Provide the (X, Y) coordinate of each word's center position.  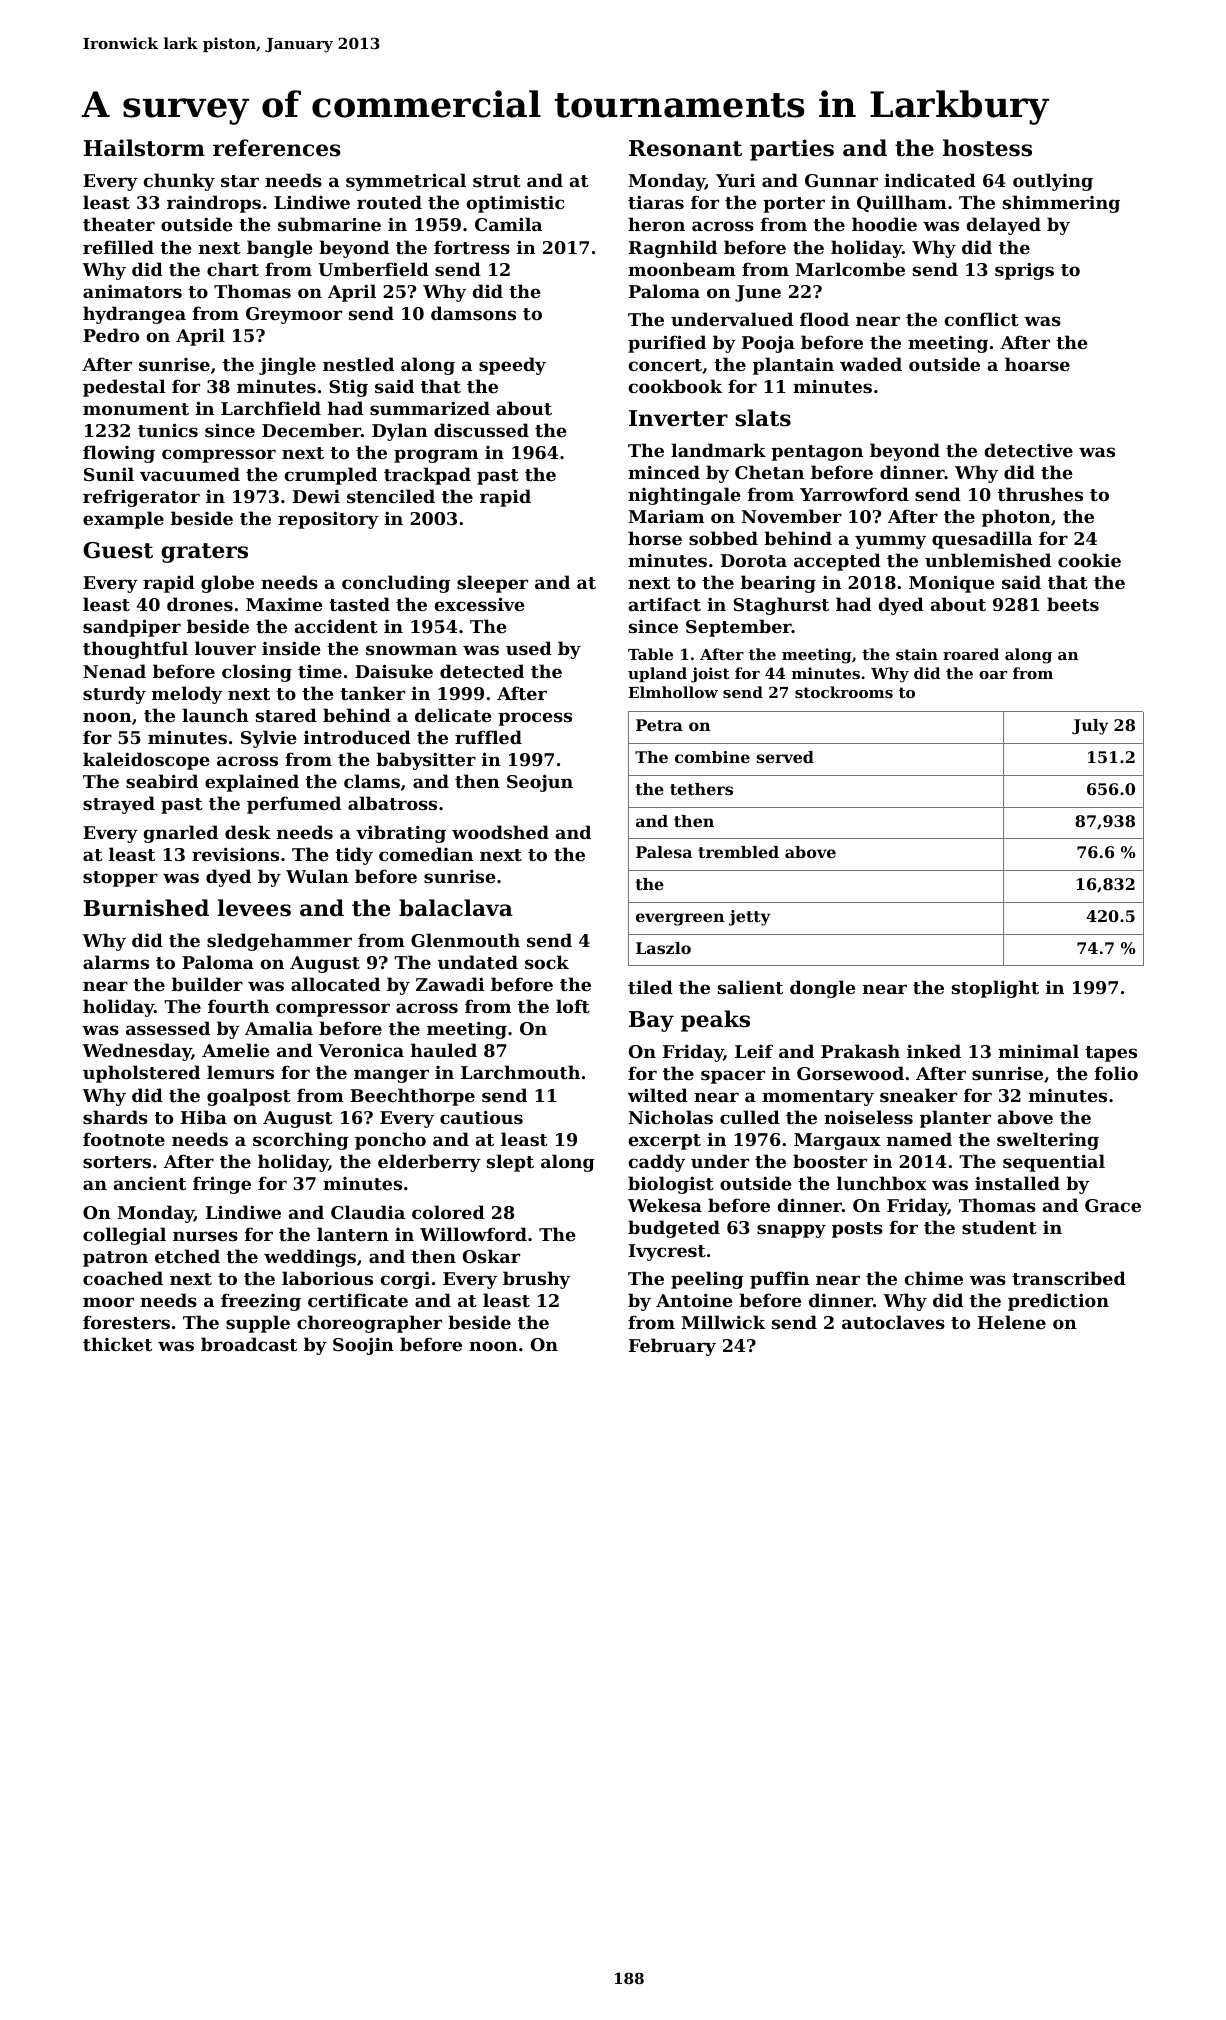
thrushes (1040, 494)
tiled (650, 987)
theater (119, 224)
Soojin (363, 1346)
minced (664, 472)
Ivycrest (667, 1252)
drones (200, 604)
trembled (738, 852)
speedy (512, 366)
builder (207, 984)
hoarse (1037, 364)
